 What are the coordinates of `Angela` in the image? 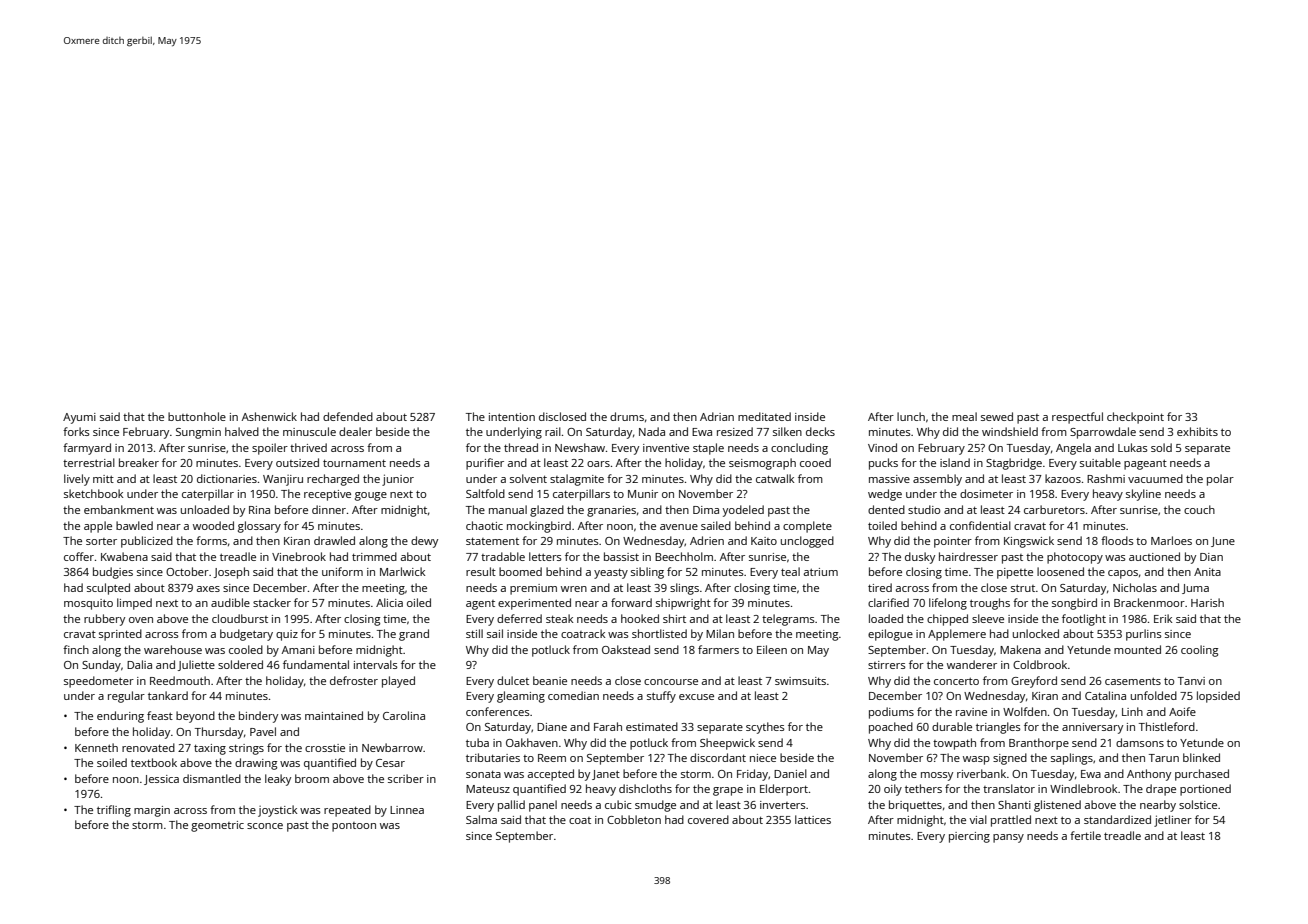 It's located at (1073, 449).
